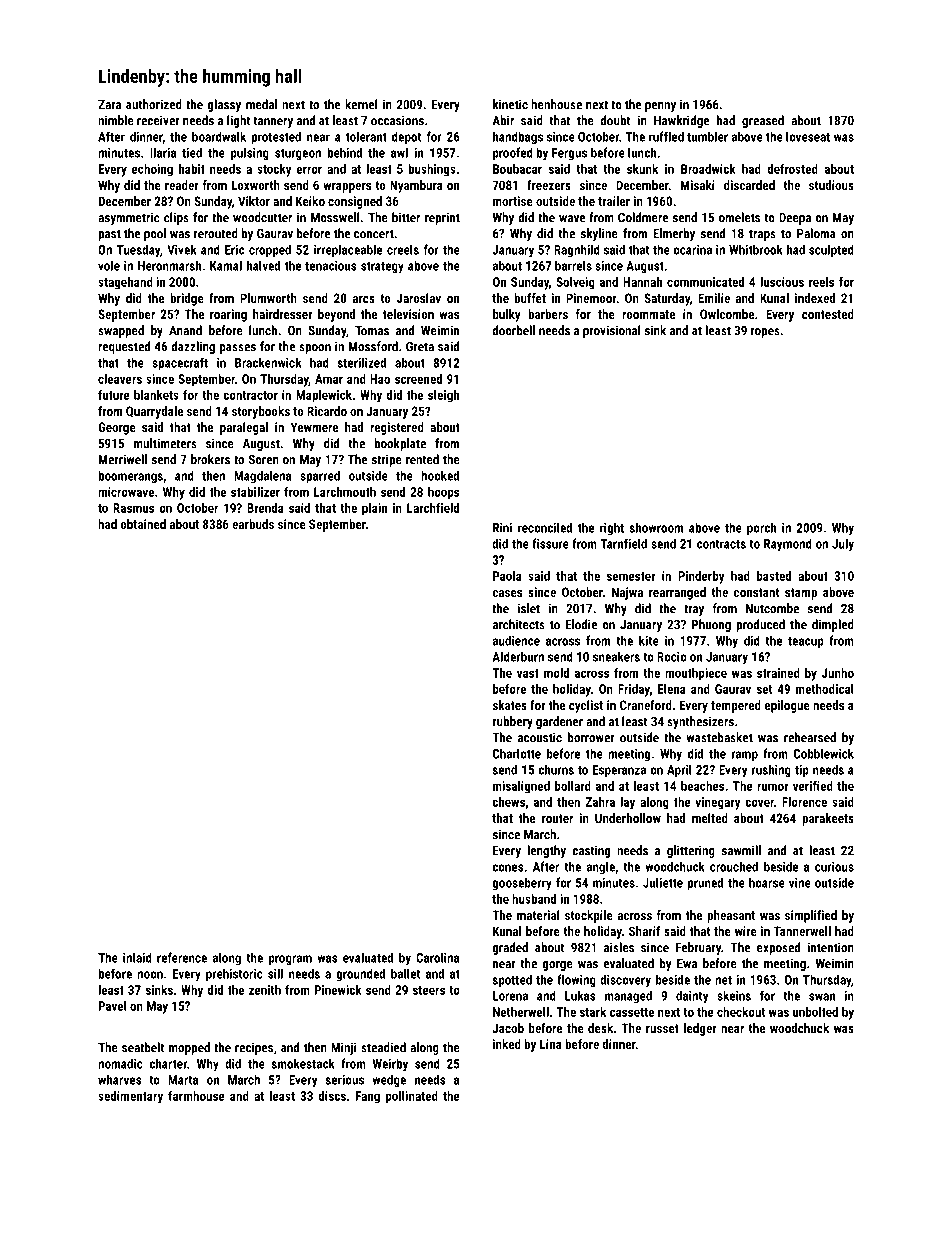  What do you see at coordinates (660, 107) in the image?
I see `penny` at bounding box center [660, 107].
